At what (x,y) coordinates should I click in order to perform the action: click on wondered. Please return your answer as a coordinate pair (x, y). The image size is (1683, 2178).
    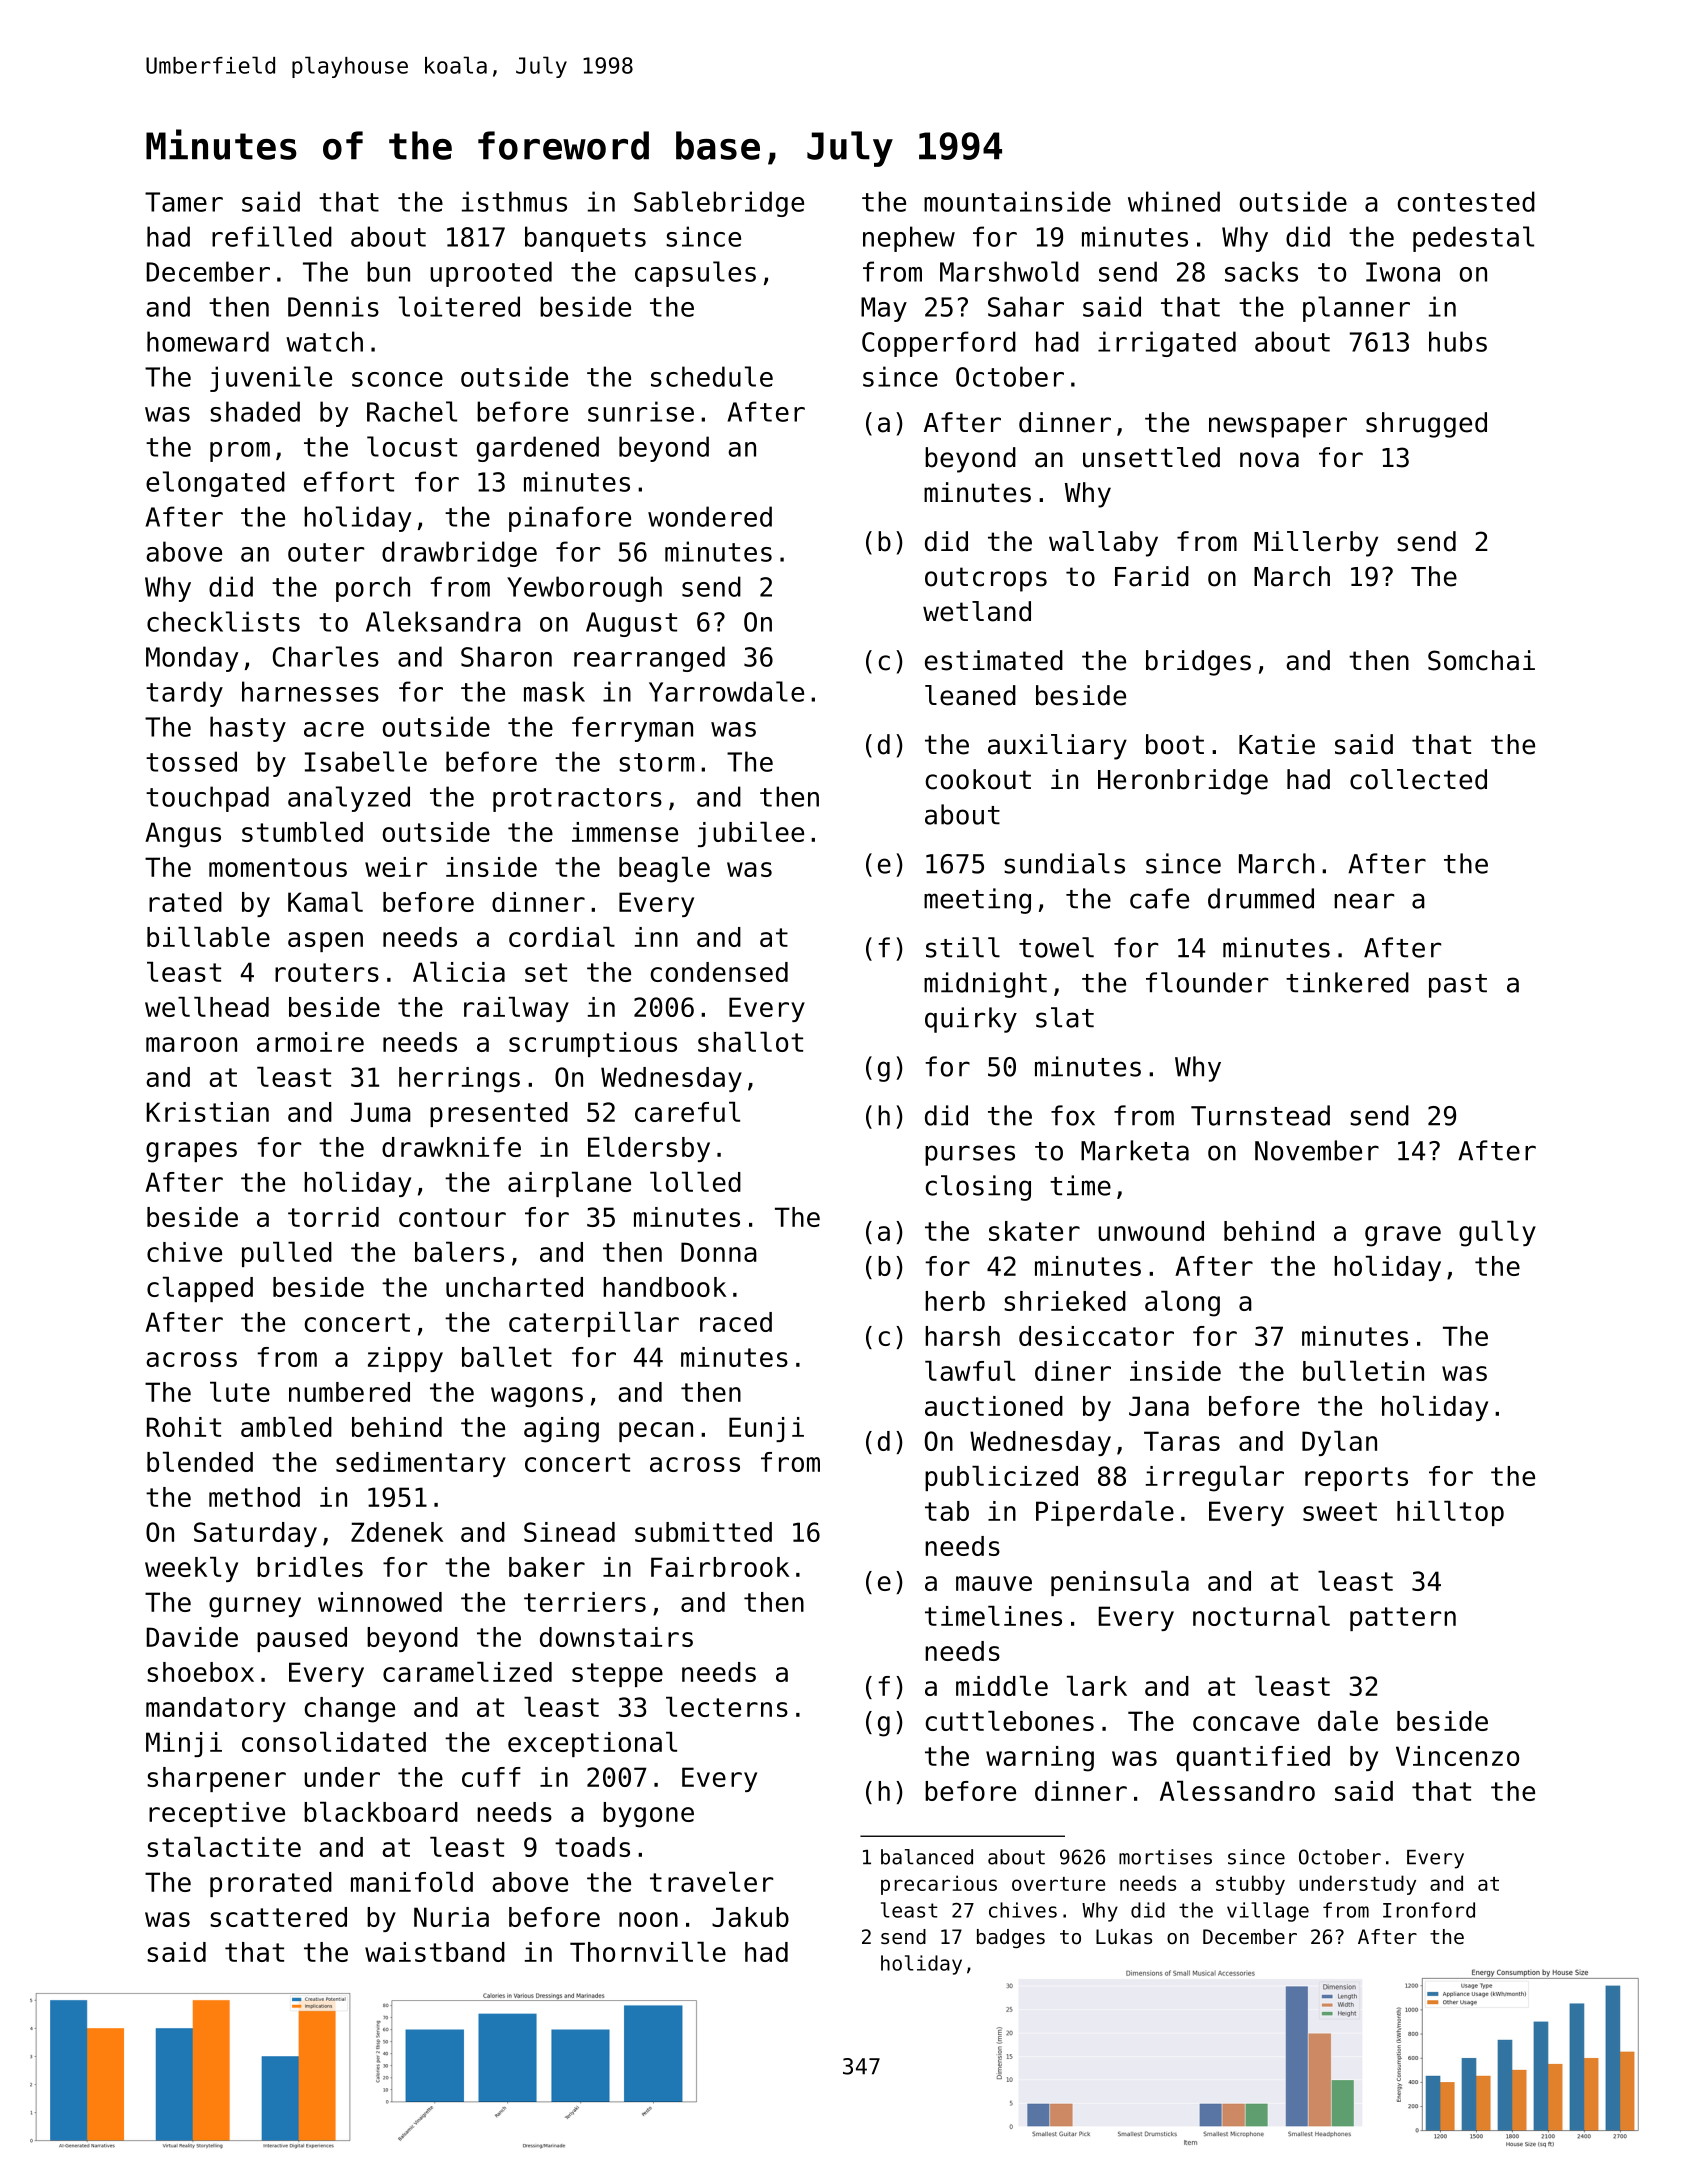
    Looking at the image, I should click on (710, 516).
